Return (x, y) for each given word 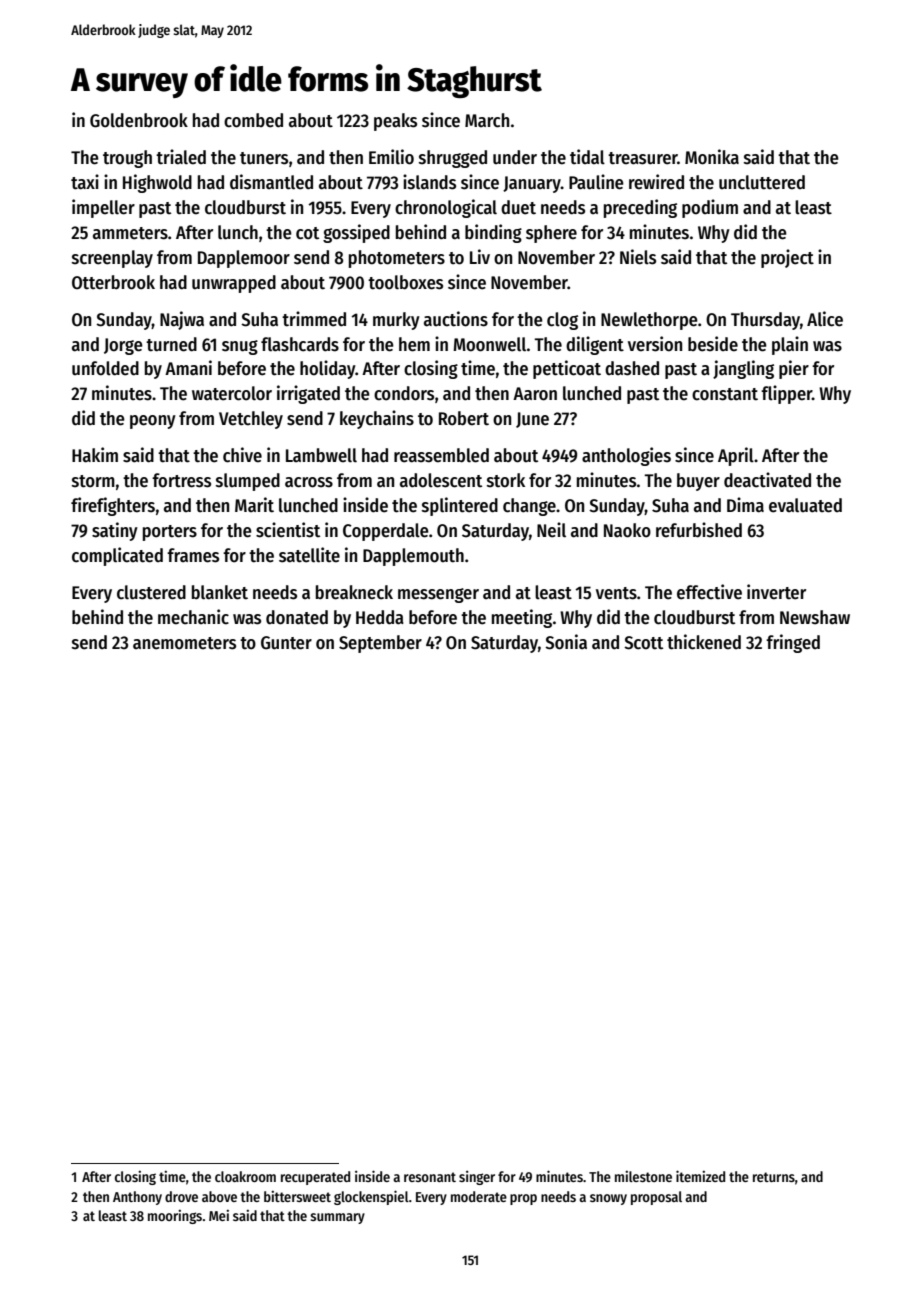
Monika (712, 157)
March (487, 120)
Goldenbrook (139, 120)
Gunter (286, 643)
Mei (219, 1215)
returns (774, 1177)
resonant (430, 1177)
